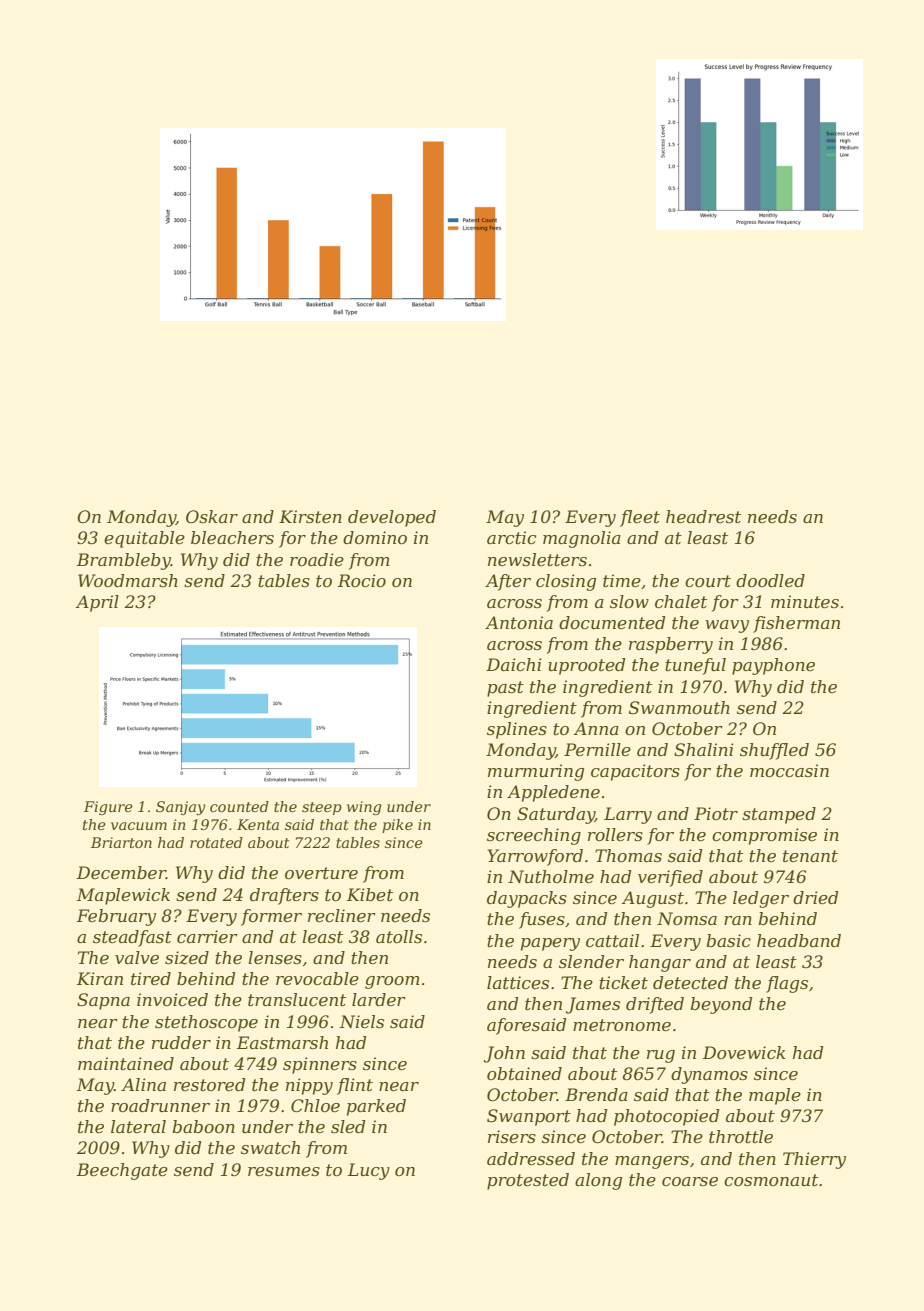 Image resolution: width=924 pixels, height=1311 pixels. Describe the element at coordinates (144, 539) in the page. I see `equitable` at that location.
